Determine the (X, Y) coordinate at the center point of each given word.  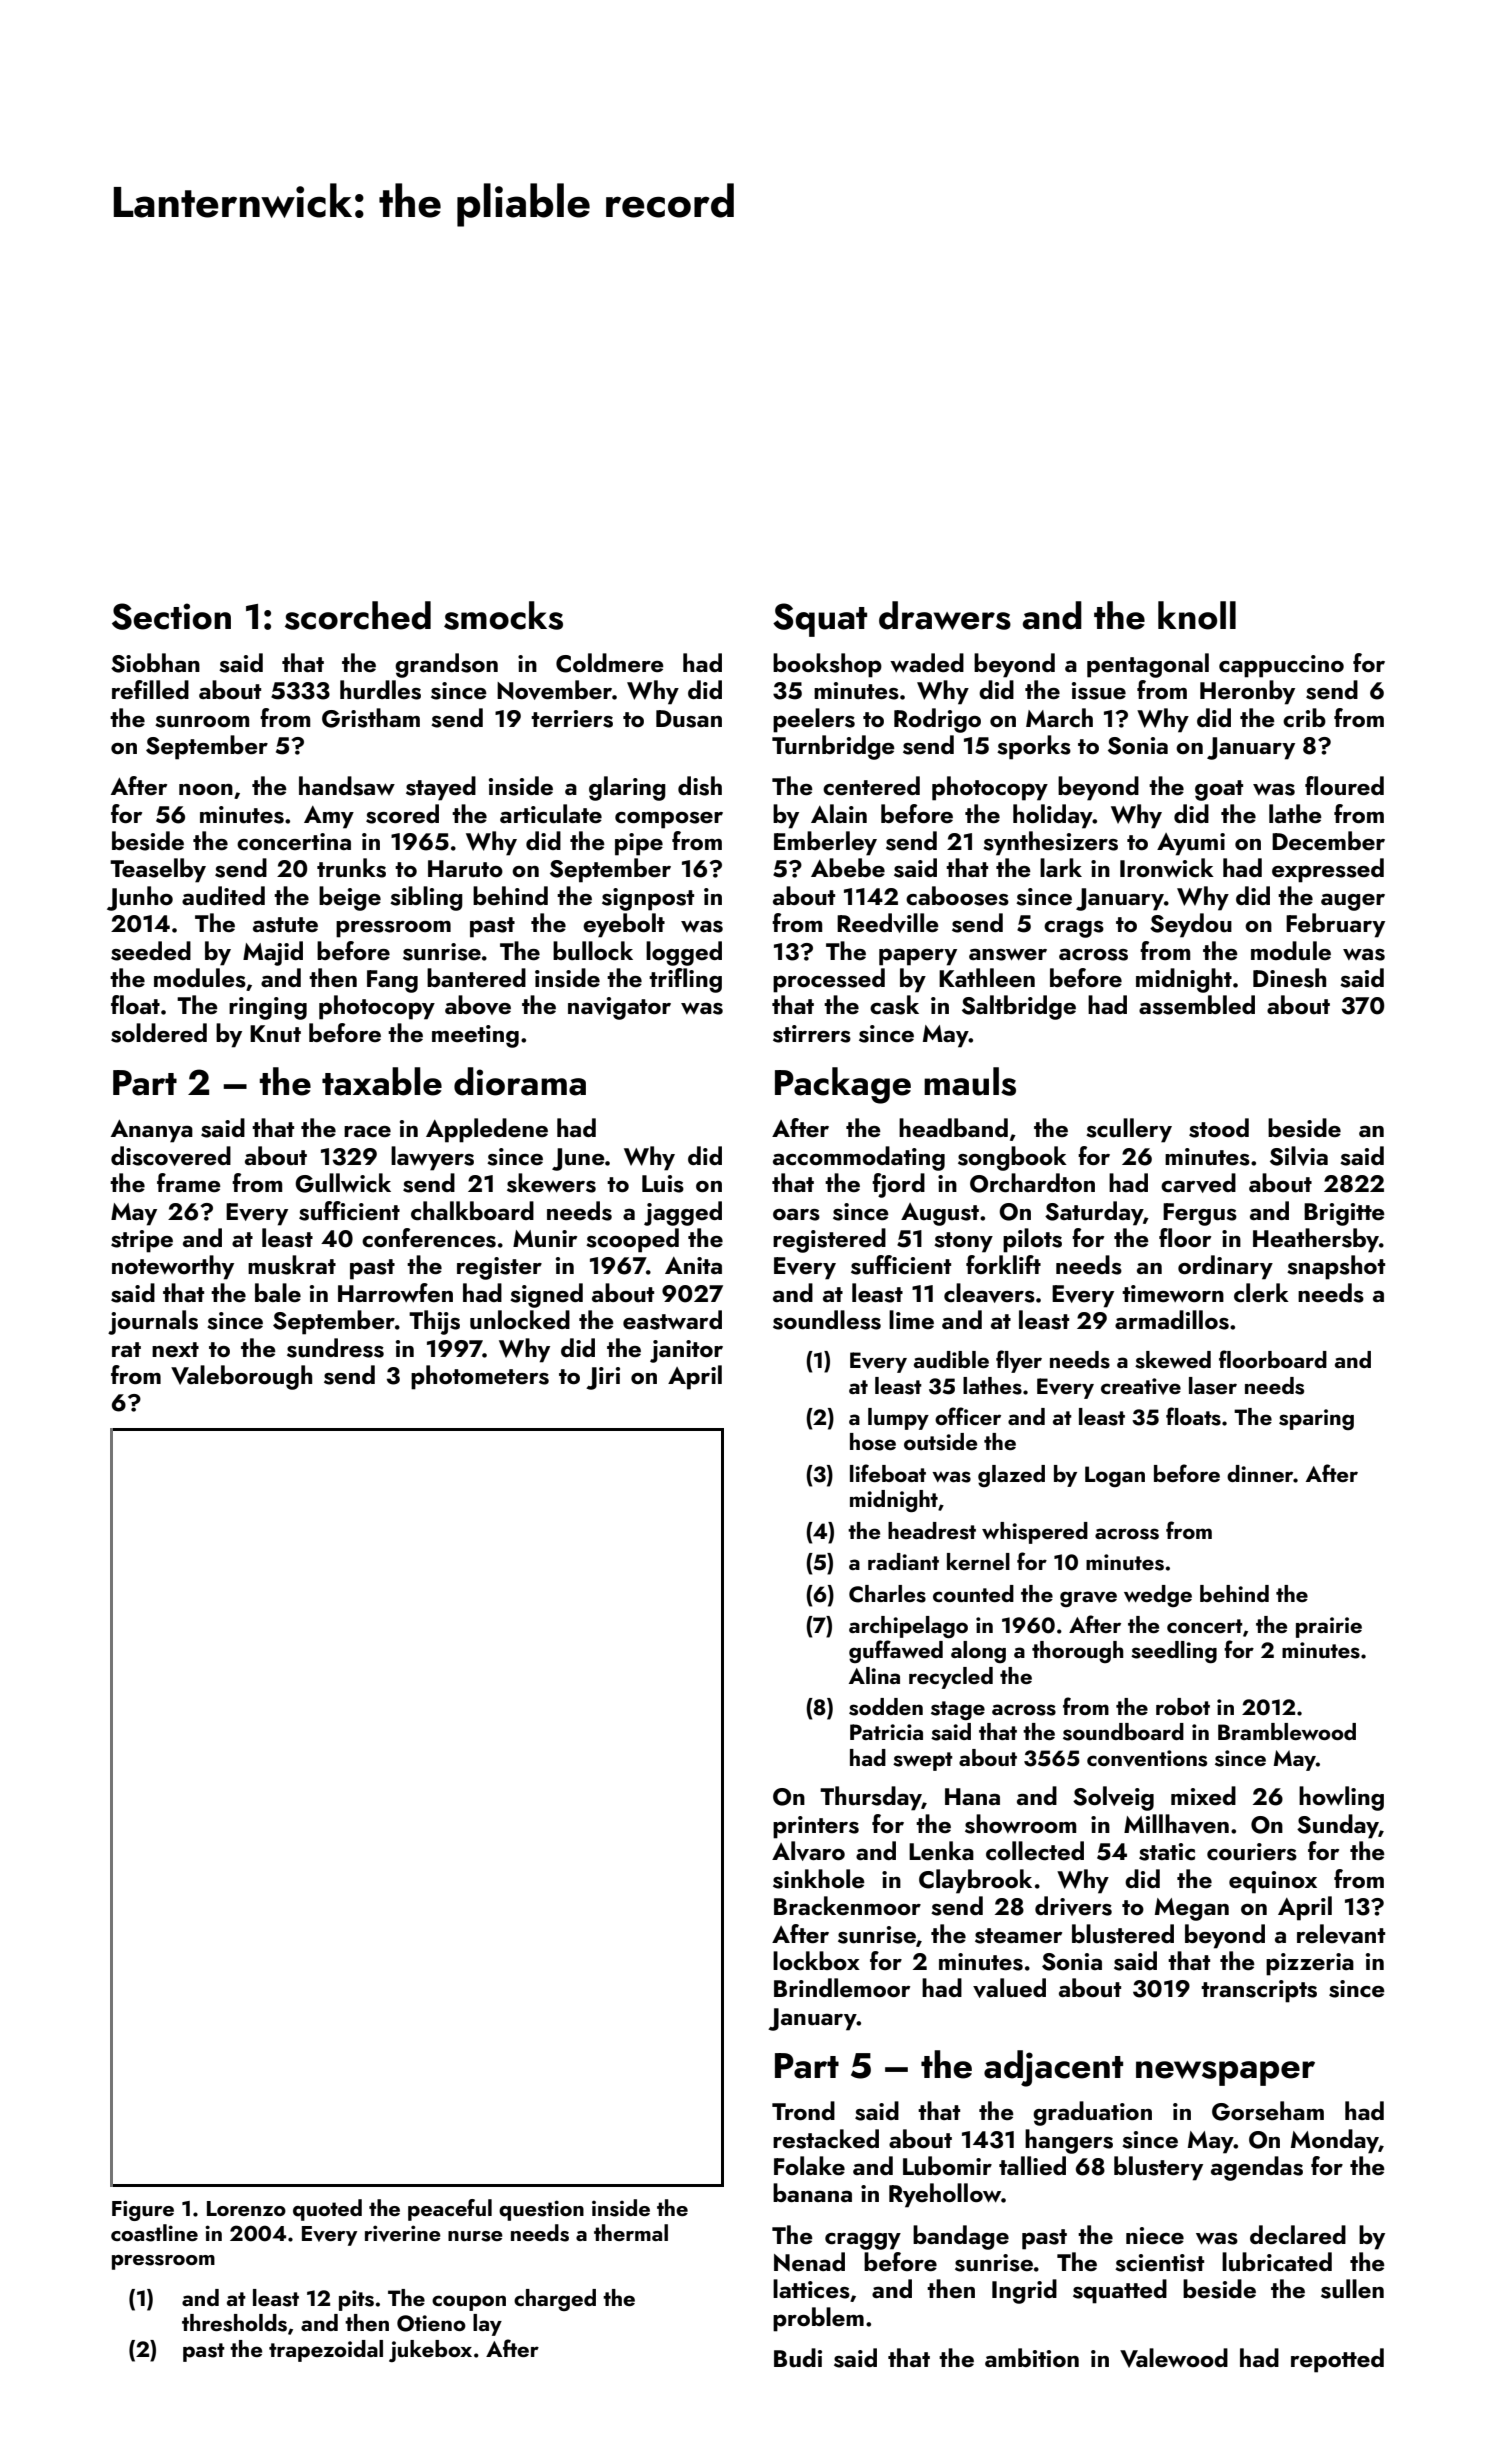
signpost (648, 899)
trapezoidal (326, 2351)
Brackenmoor (847, 1905)
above (478, 1005)
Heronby (1247, 692)
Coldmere (610, 663)
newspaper (1225, 2073)
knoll (1197, 615)
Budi (798, 2358)
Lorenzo (246, 2208)
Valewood (1174, 2358)
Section (171, 616)
